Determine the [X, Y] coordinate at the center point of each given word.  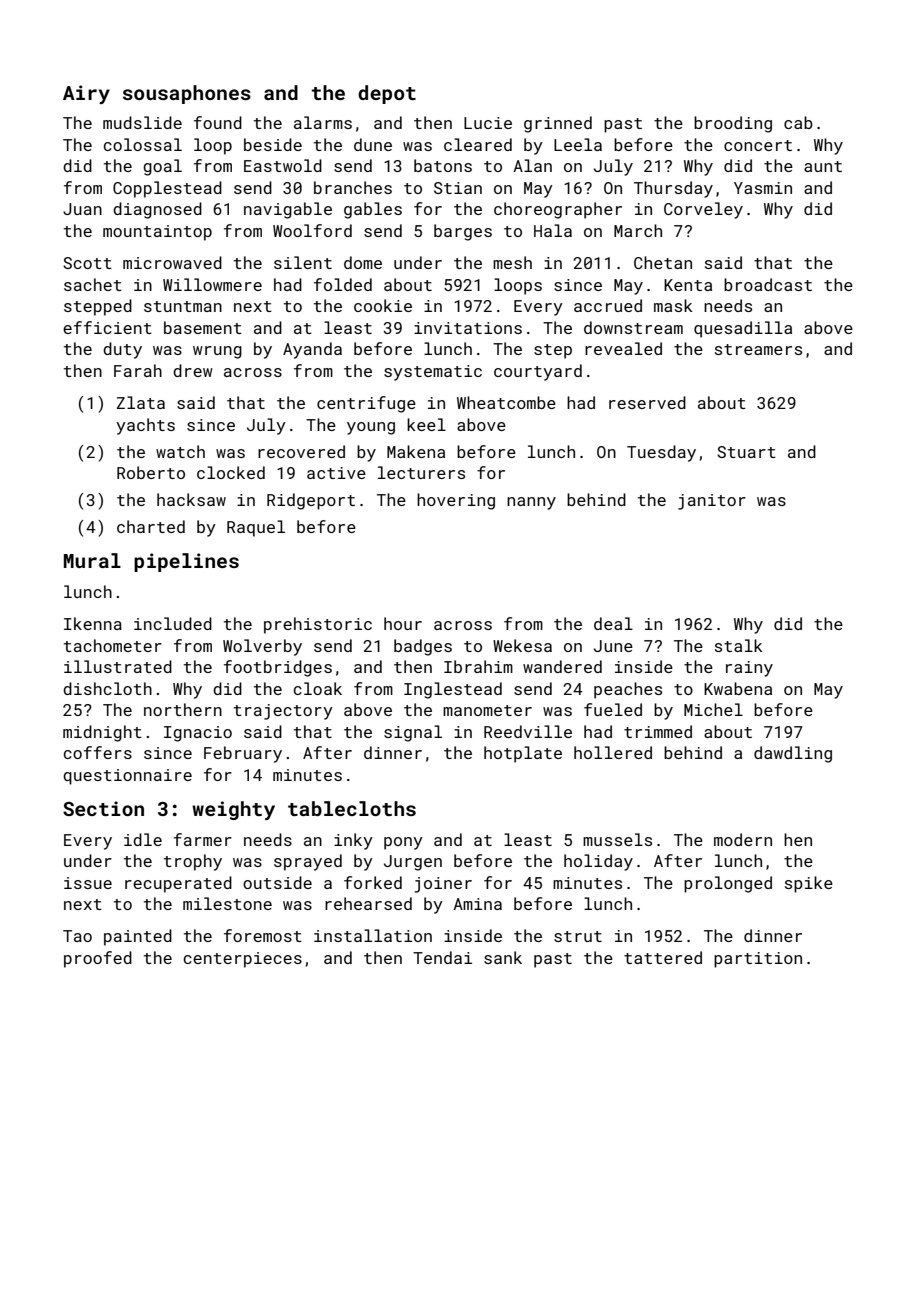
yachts [145, 426]
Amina [477, 904]
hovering [456, 501]
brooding [733, 124]
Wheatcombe [506, 402]
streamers [758, 349]
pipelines [186, 562]
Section [103, 808]
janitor [712, 502]
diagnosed [157, 210]
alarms [323, 122]
